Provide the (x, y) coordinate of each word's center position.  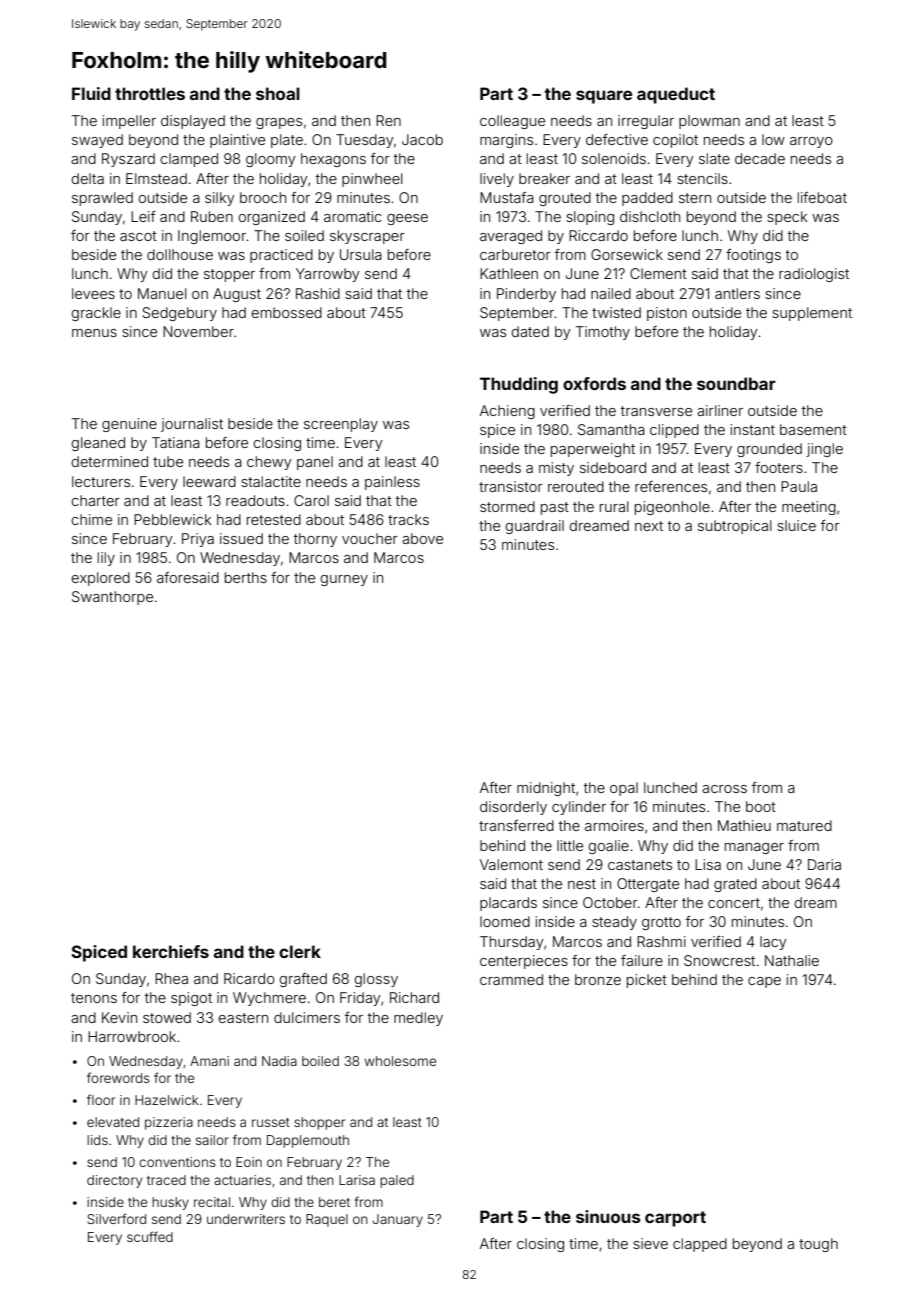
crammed (511, 979)
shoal (278, 93)
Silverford (116, 1218)
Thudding (519, 385)
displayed (193, 122)
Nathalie (792, 960)
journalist (192, 425)
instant (752, 429)
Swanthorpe (112, 598)
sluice (796, 525)
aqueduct (676, 95)
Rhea (171, 978)
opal (624, 789)
